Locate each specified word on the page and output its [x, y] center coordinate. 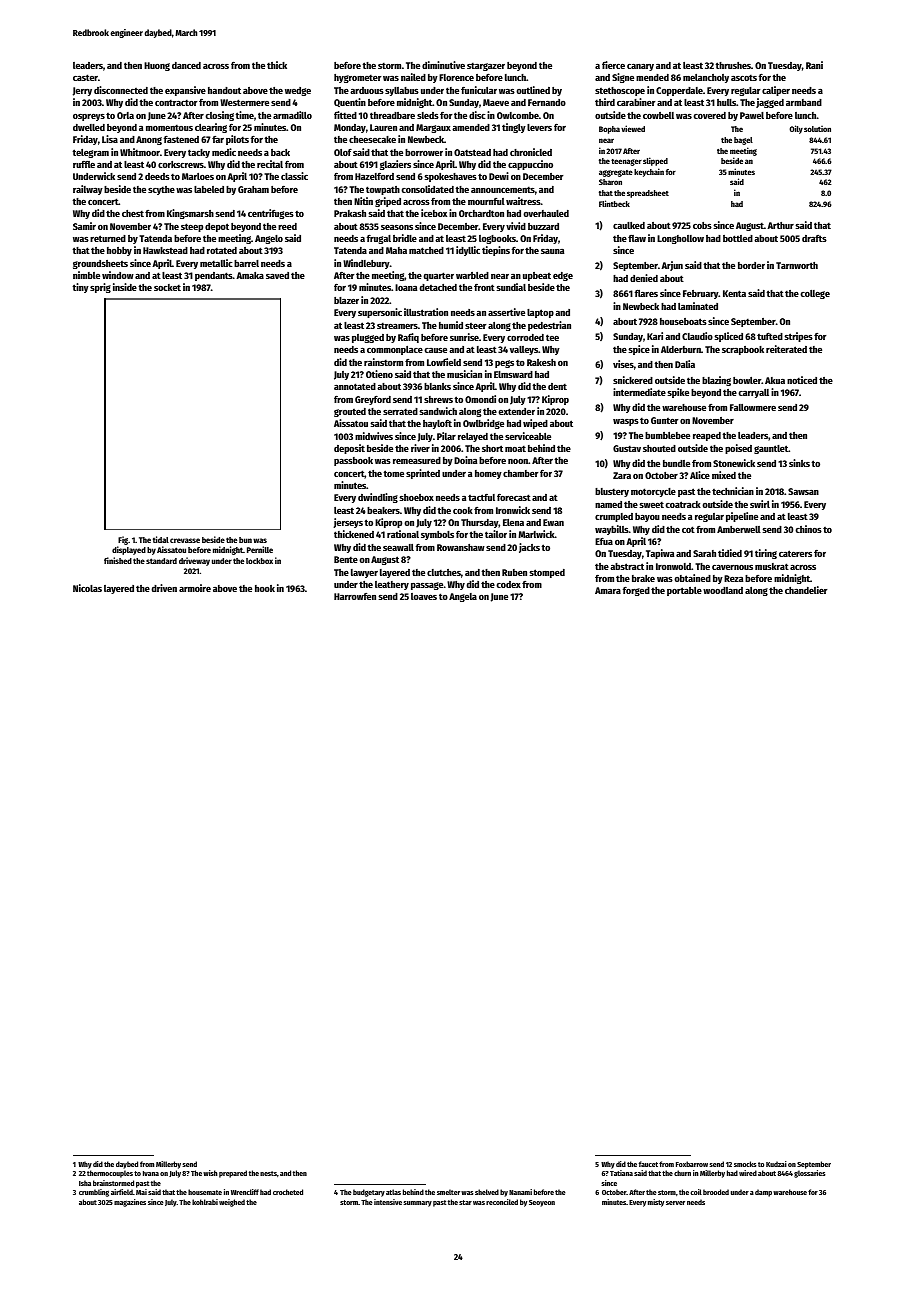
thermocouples [110, 1174]
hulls [726, 102]
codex [508, 584]
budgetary [369, 1193]
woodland [723, 590]
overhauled [546, 213]
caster [85, 77]
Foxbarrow [692, 1164]
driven [164, 588]
